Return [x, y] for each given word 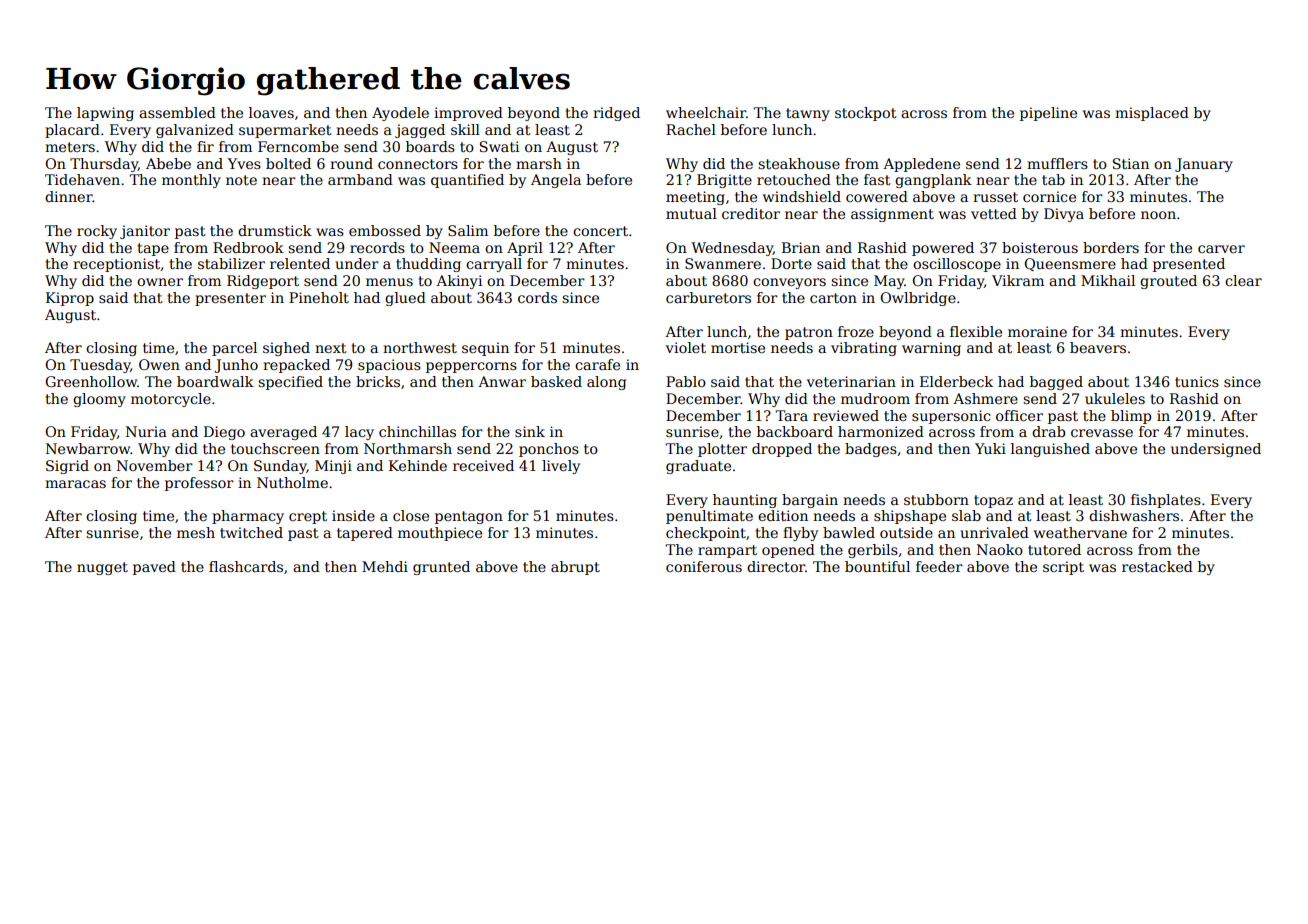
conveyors [789, 283]
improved [468, 114]
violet [686, 347]
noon [1158, 215]
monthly [191, 181]
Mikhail [1108, 280]
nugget [102, 568]
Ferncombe [298, 146]
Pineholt [319, 297]
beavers [1098, 347]
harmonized [881, 431]
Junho [236, 366]
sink [530, 431]
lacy [359, 433]
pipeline [1048, 114]
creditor [751, 213]
